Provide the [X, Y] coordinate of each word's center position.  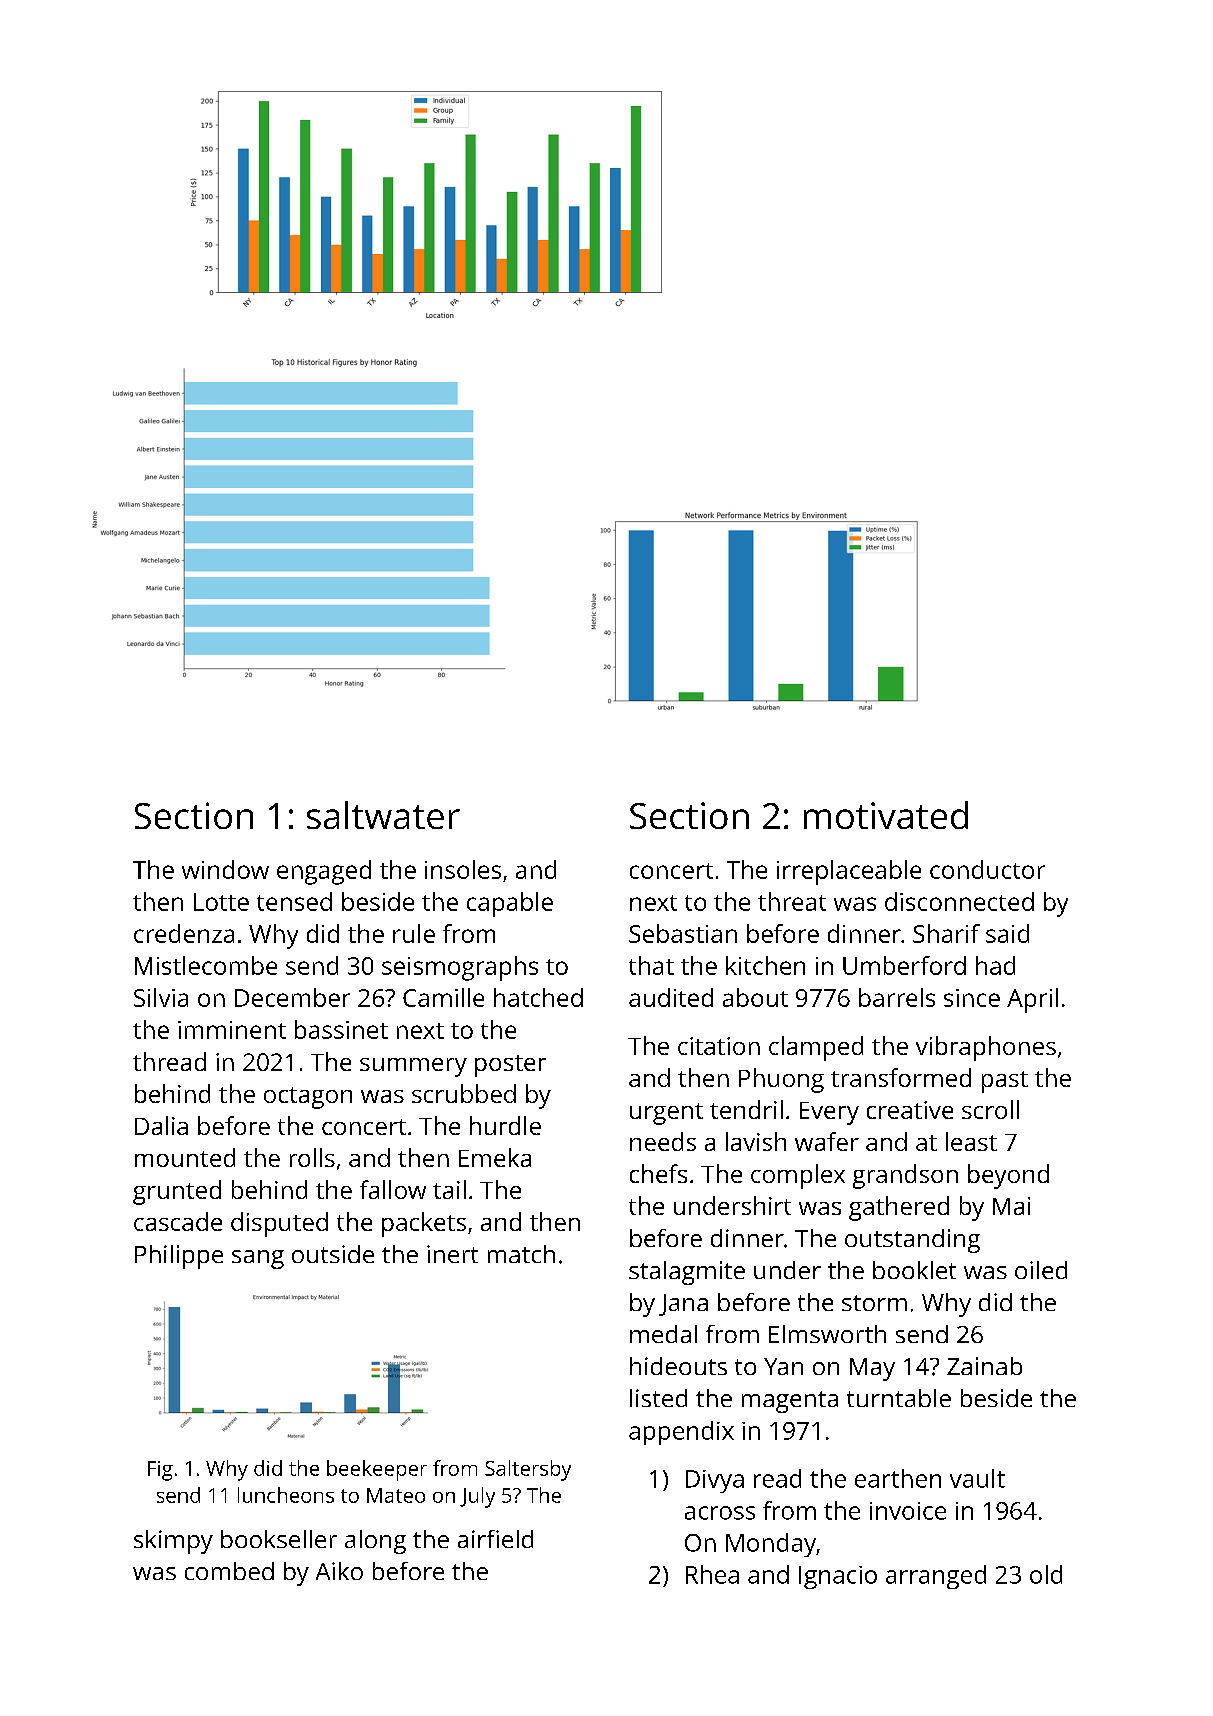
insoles [463, 869]
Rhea [712, 1574]
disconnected [959, 901]
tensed [294, 901]
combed [229, 1571]
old [1046, 1574]
